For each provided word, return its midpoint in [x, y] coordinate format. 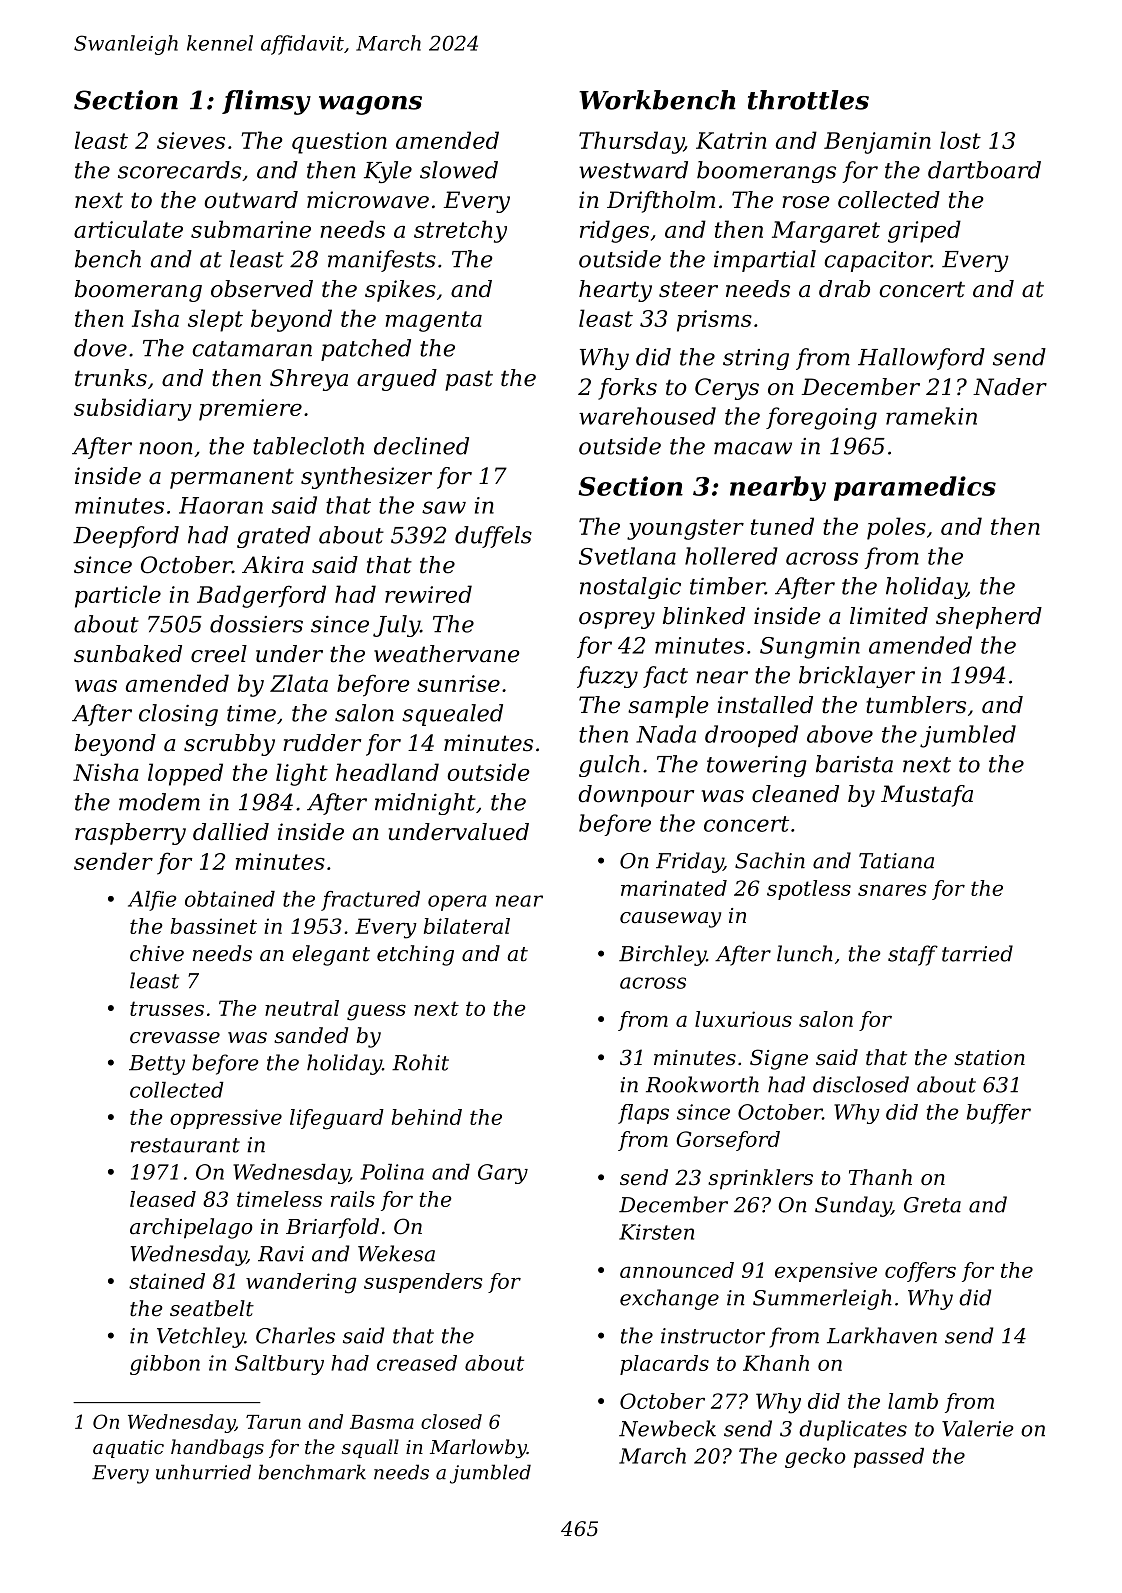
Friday [689, 862]
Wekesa [396, 1253]
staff [913, 955]
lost [960, 140]
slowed [459, 170]
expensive [826, 1272]
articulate [128, 229]
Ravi [281, 1254]
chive [157, 953]
